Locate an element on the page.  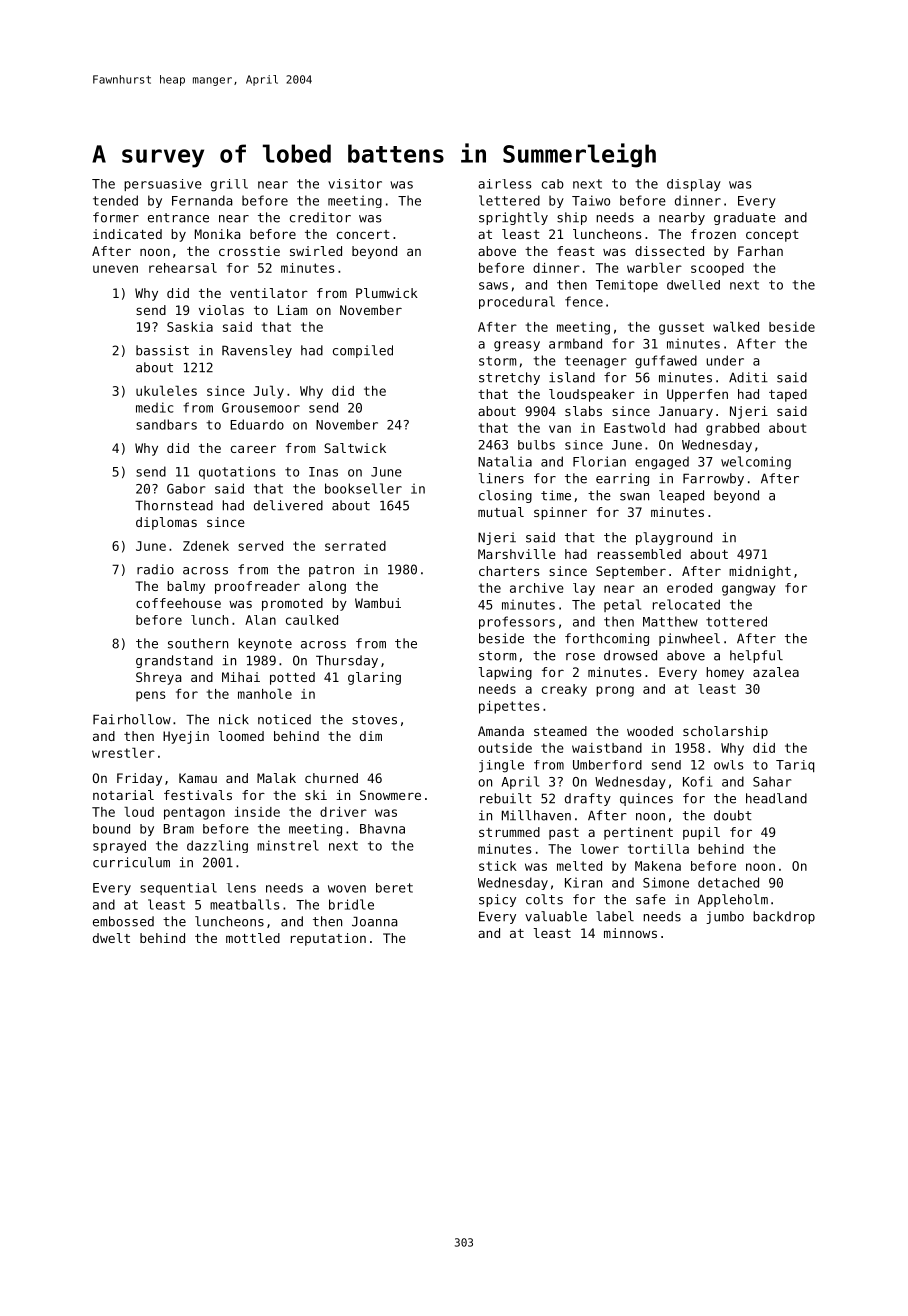
dwelt is located at coordinates (111, 938).
